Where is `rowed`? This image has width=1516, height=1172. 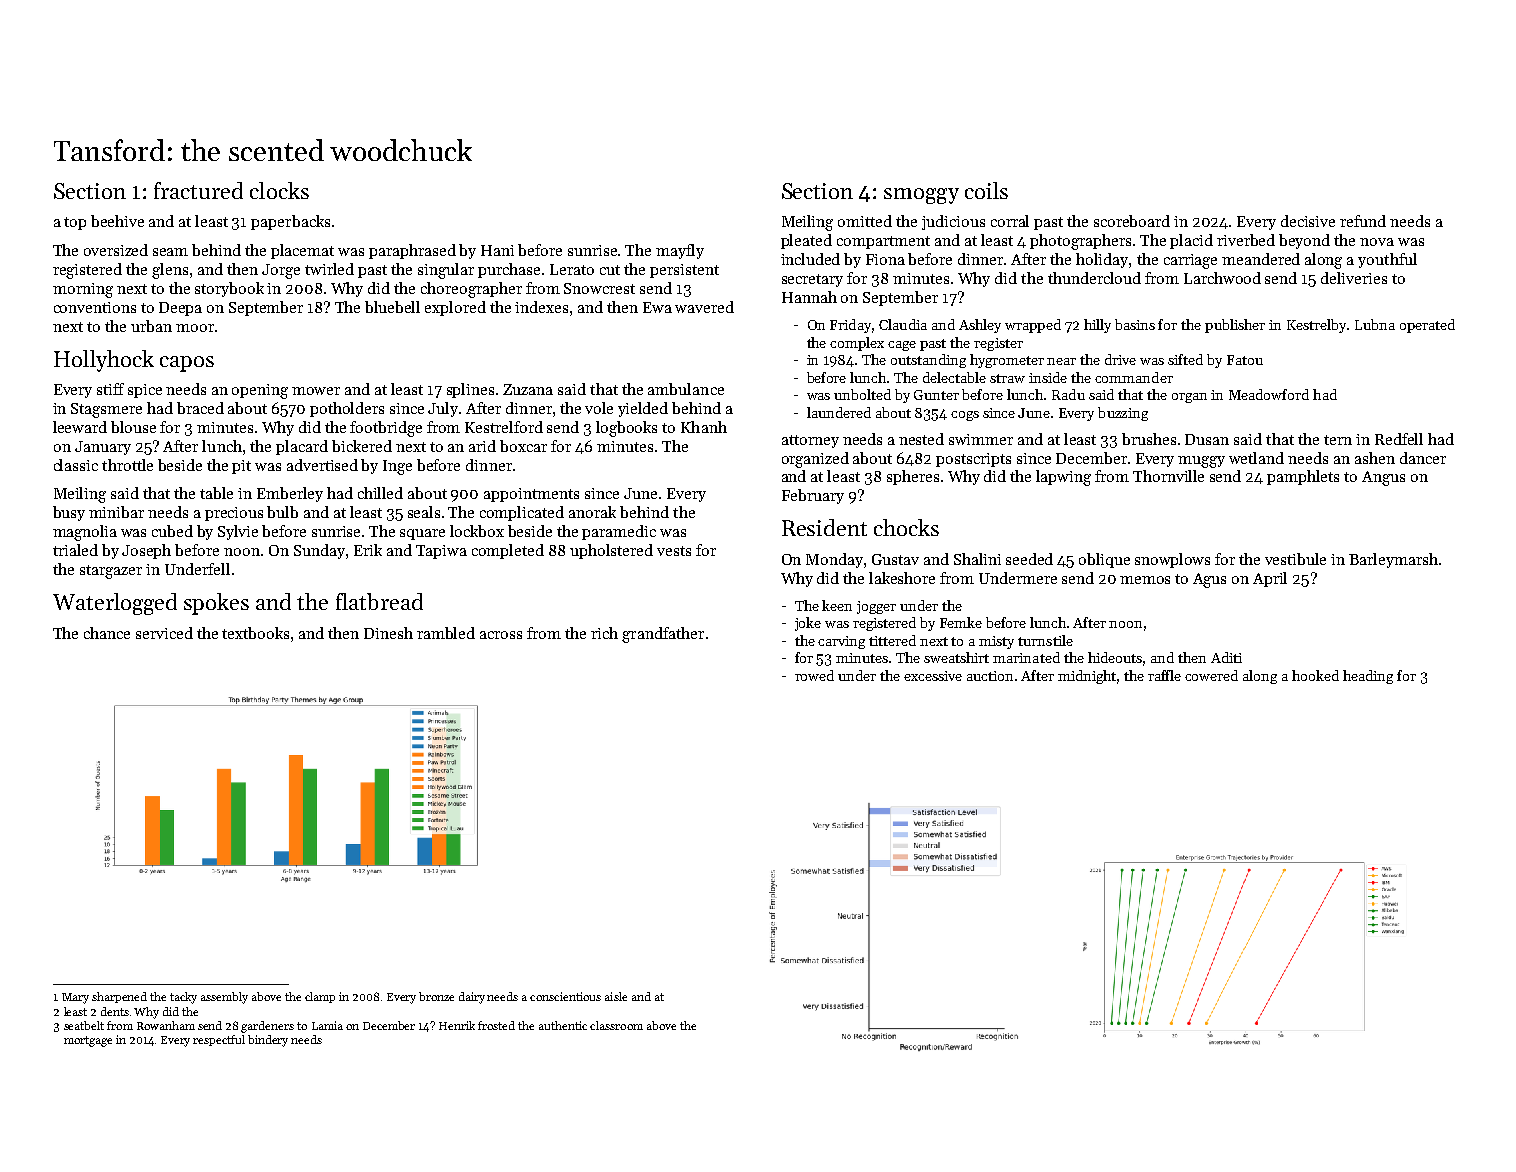
rowed is located at coordinates (814, 675).
